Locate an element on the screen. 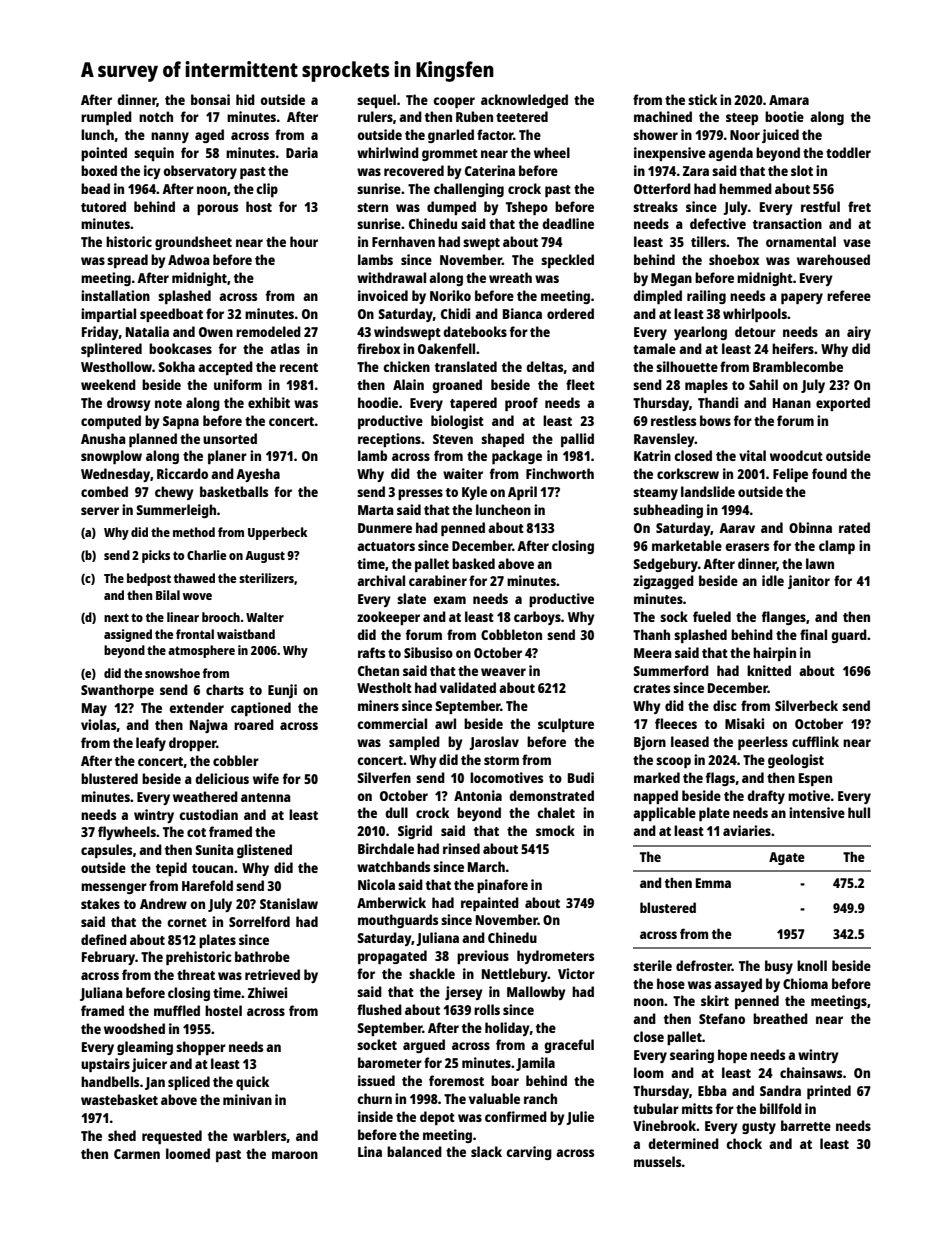 This screenshot has height=1233, width=952. hull is located at coordinates (859, 812).
